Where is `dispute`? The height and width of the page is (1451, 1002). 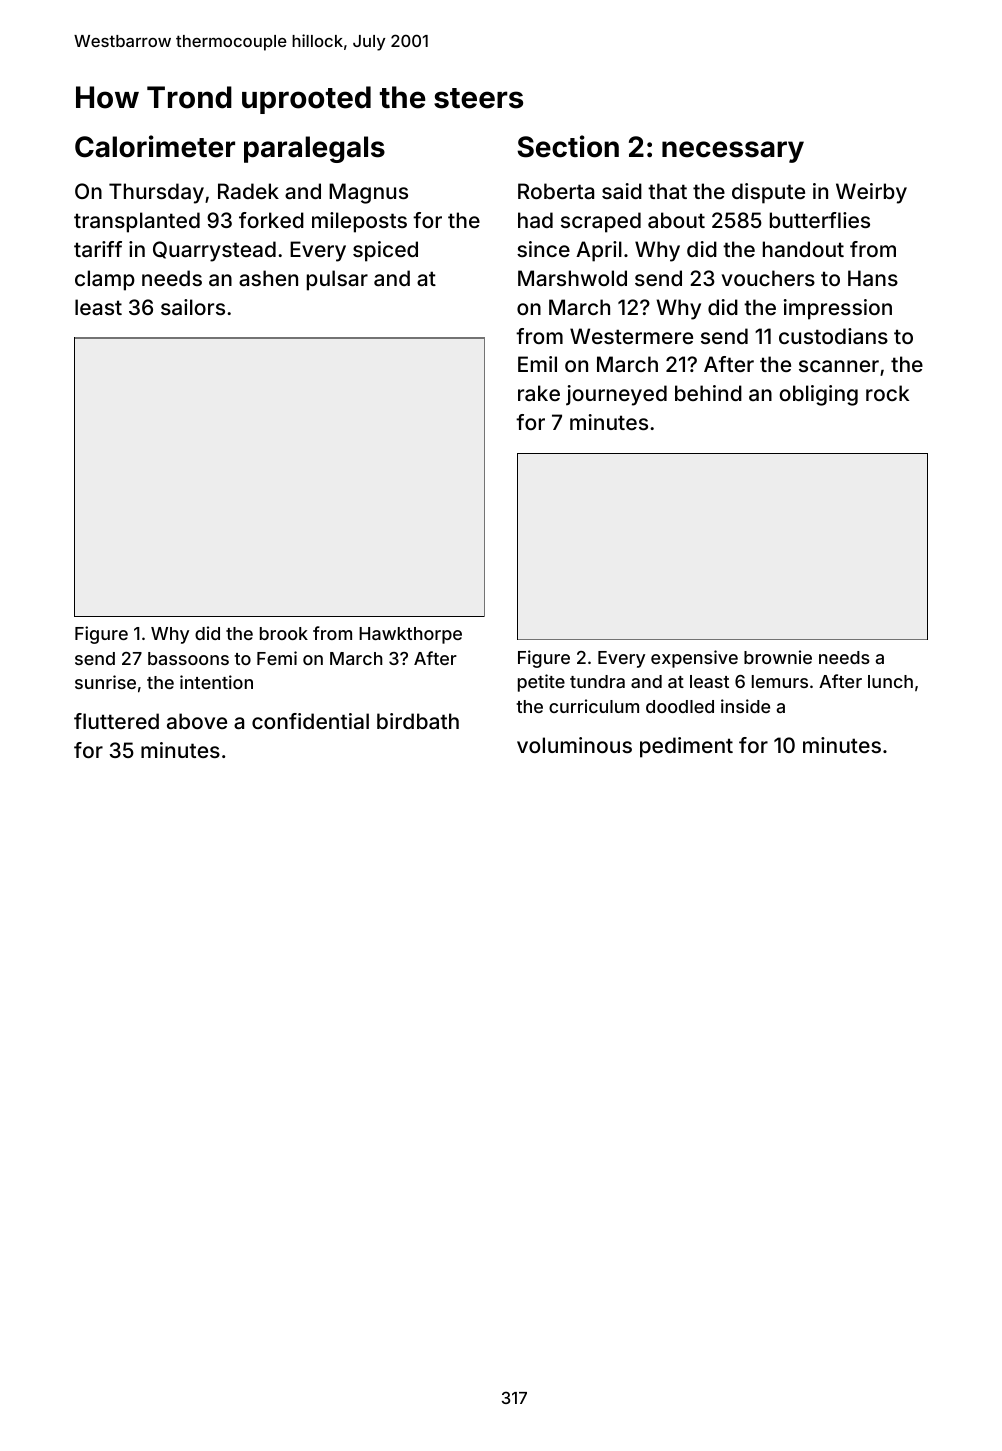 dispute is located at coordinates (768, 193).
